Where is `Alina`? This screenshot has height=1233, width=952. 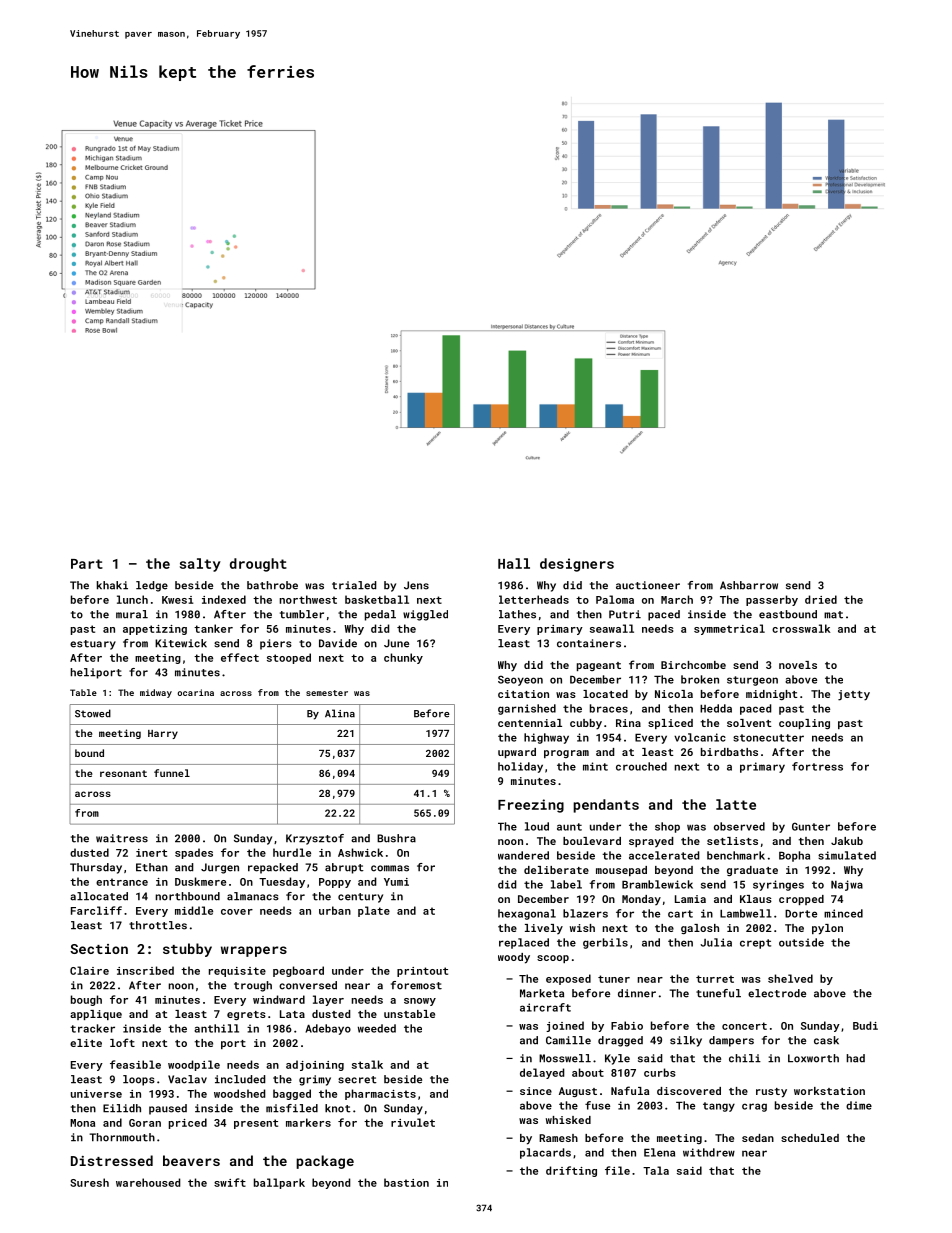 Alina is located at coordinates (340, 713).
